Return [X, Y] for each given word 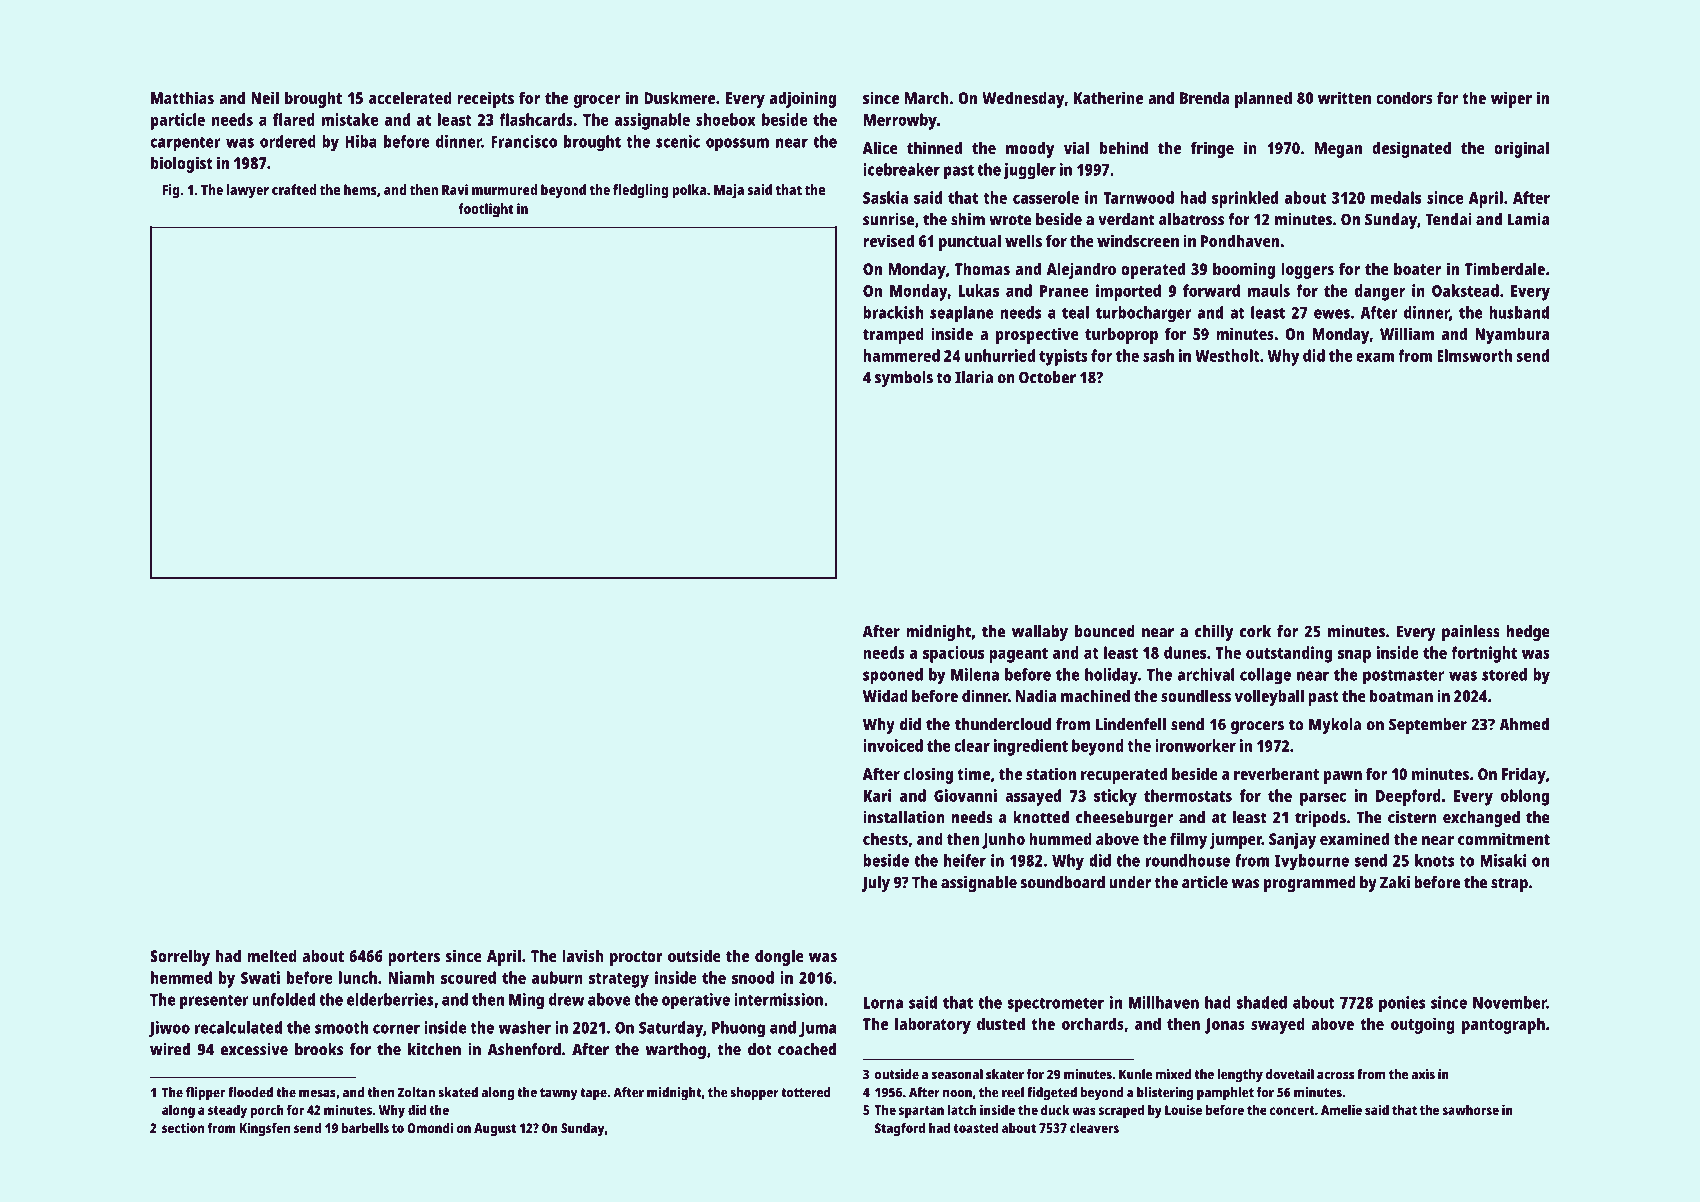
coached [807, 1049]
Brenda [1204, 97]
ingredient [1031, 747]
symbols [904, 379]
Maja [729, 191]
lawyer [248, 191]
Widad [885, 695]
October [1047, 377]
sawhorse [1470, 1110]
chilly [1214, 633]
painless [1471, 633]
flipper [205, 1094]
